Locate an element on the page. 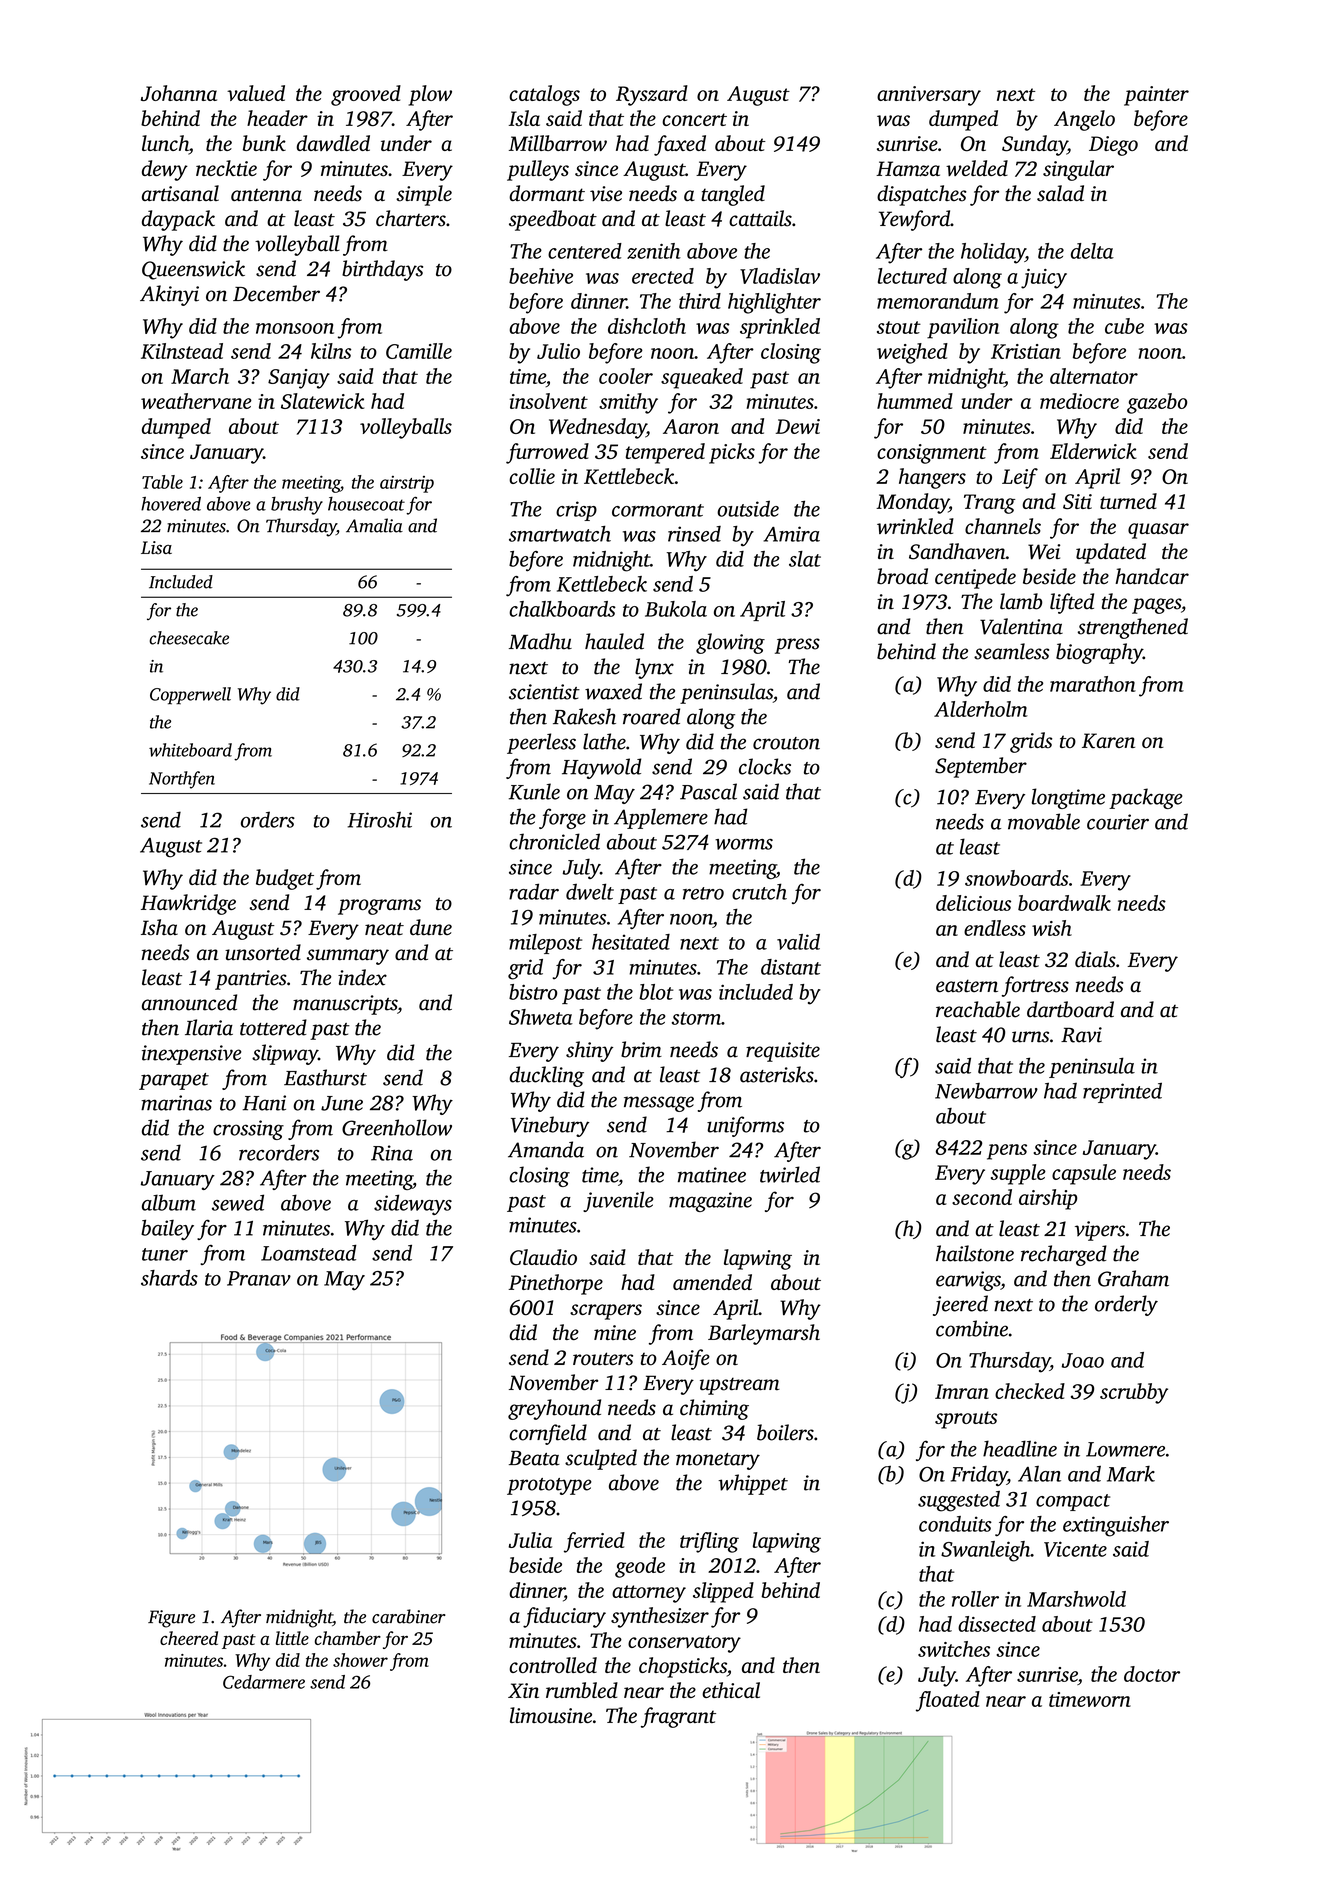  little is located at coordinates (292, 1638).
